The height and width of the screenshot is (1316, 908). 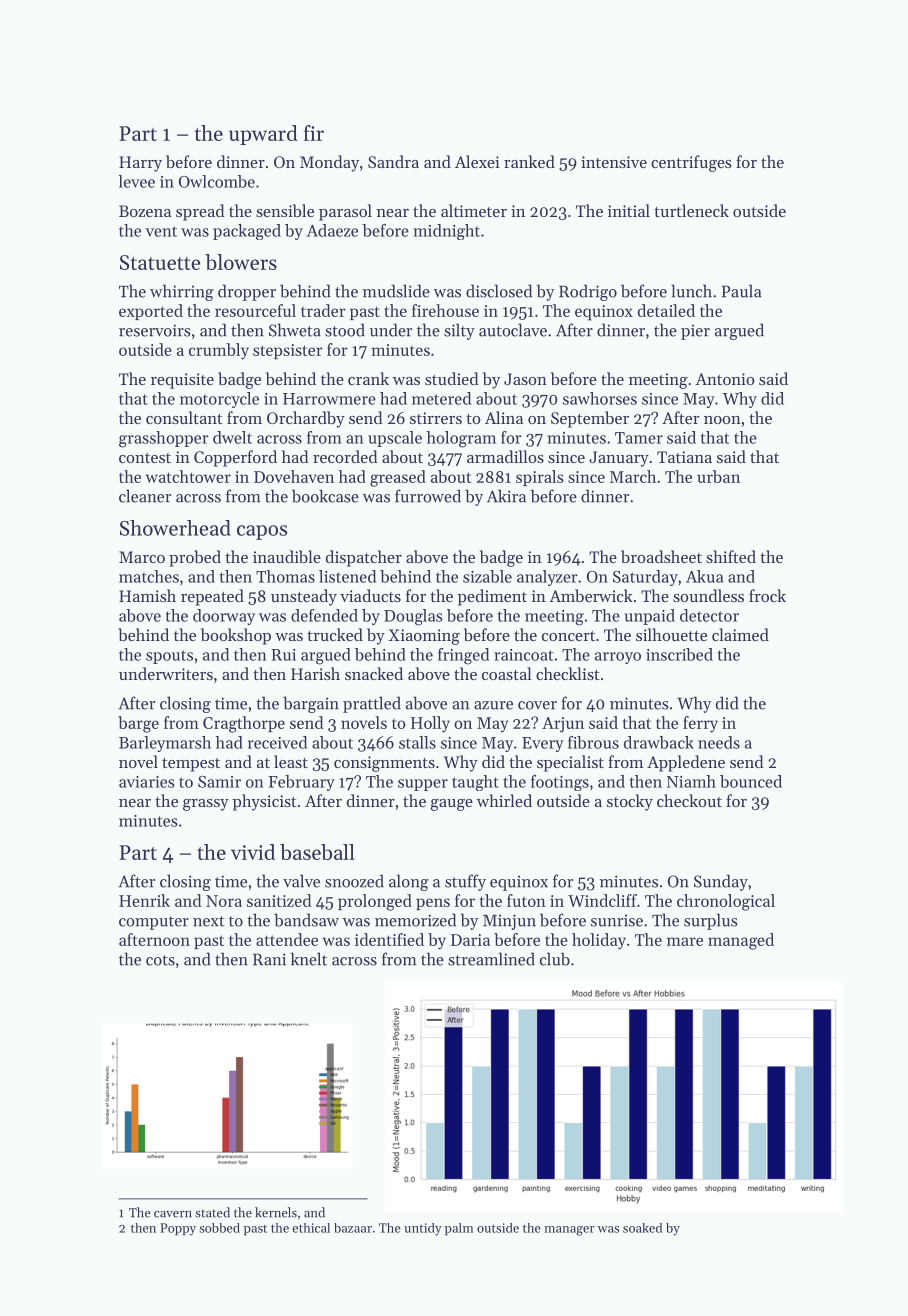 What do you see at coordinates (430, 724) in the screenshot?
I see `Holly` at bounding box center [430, 724].
